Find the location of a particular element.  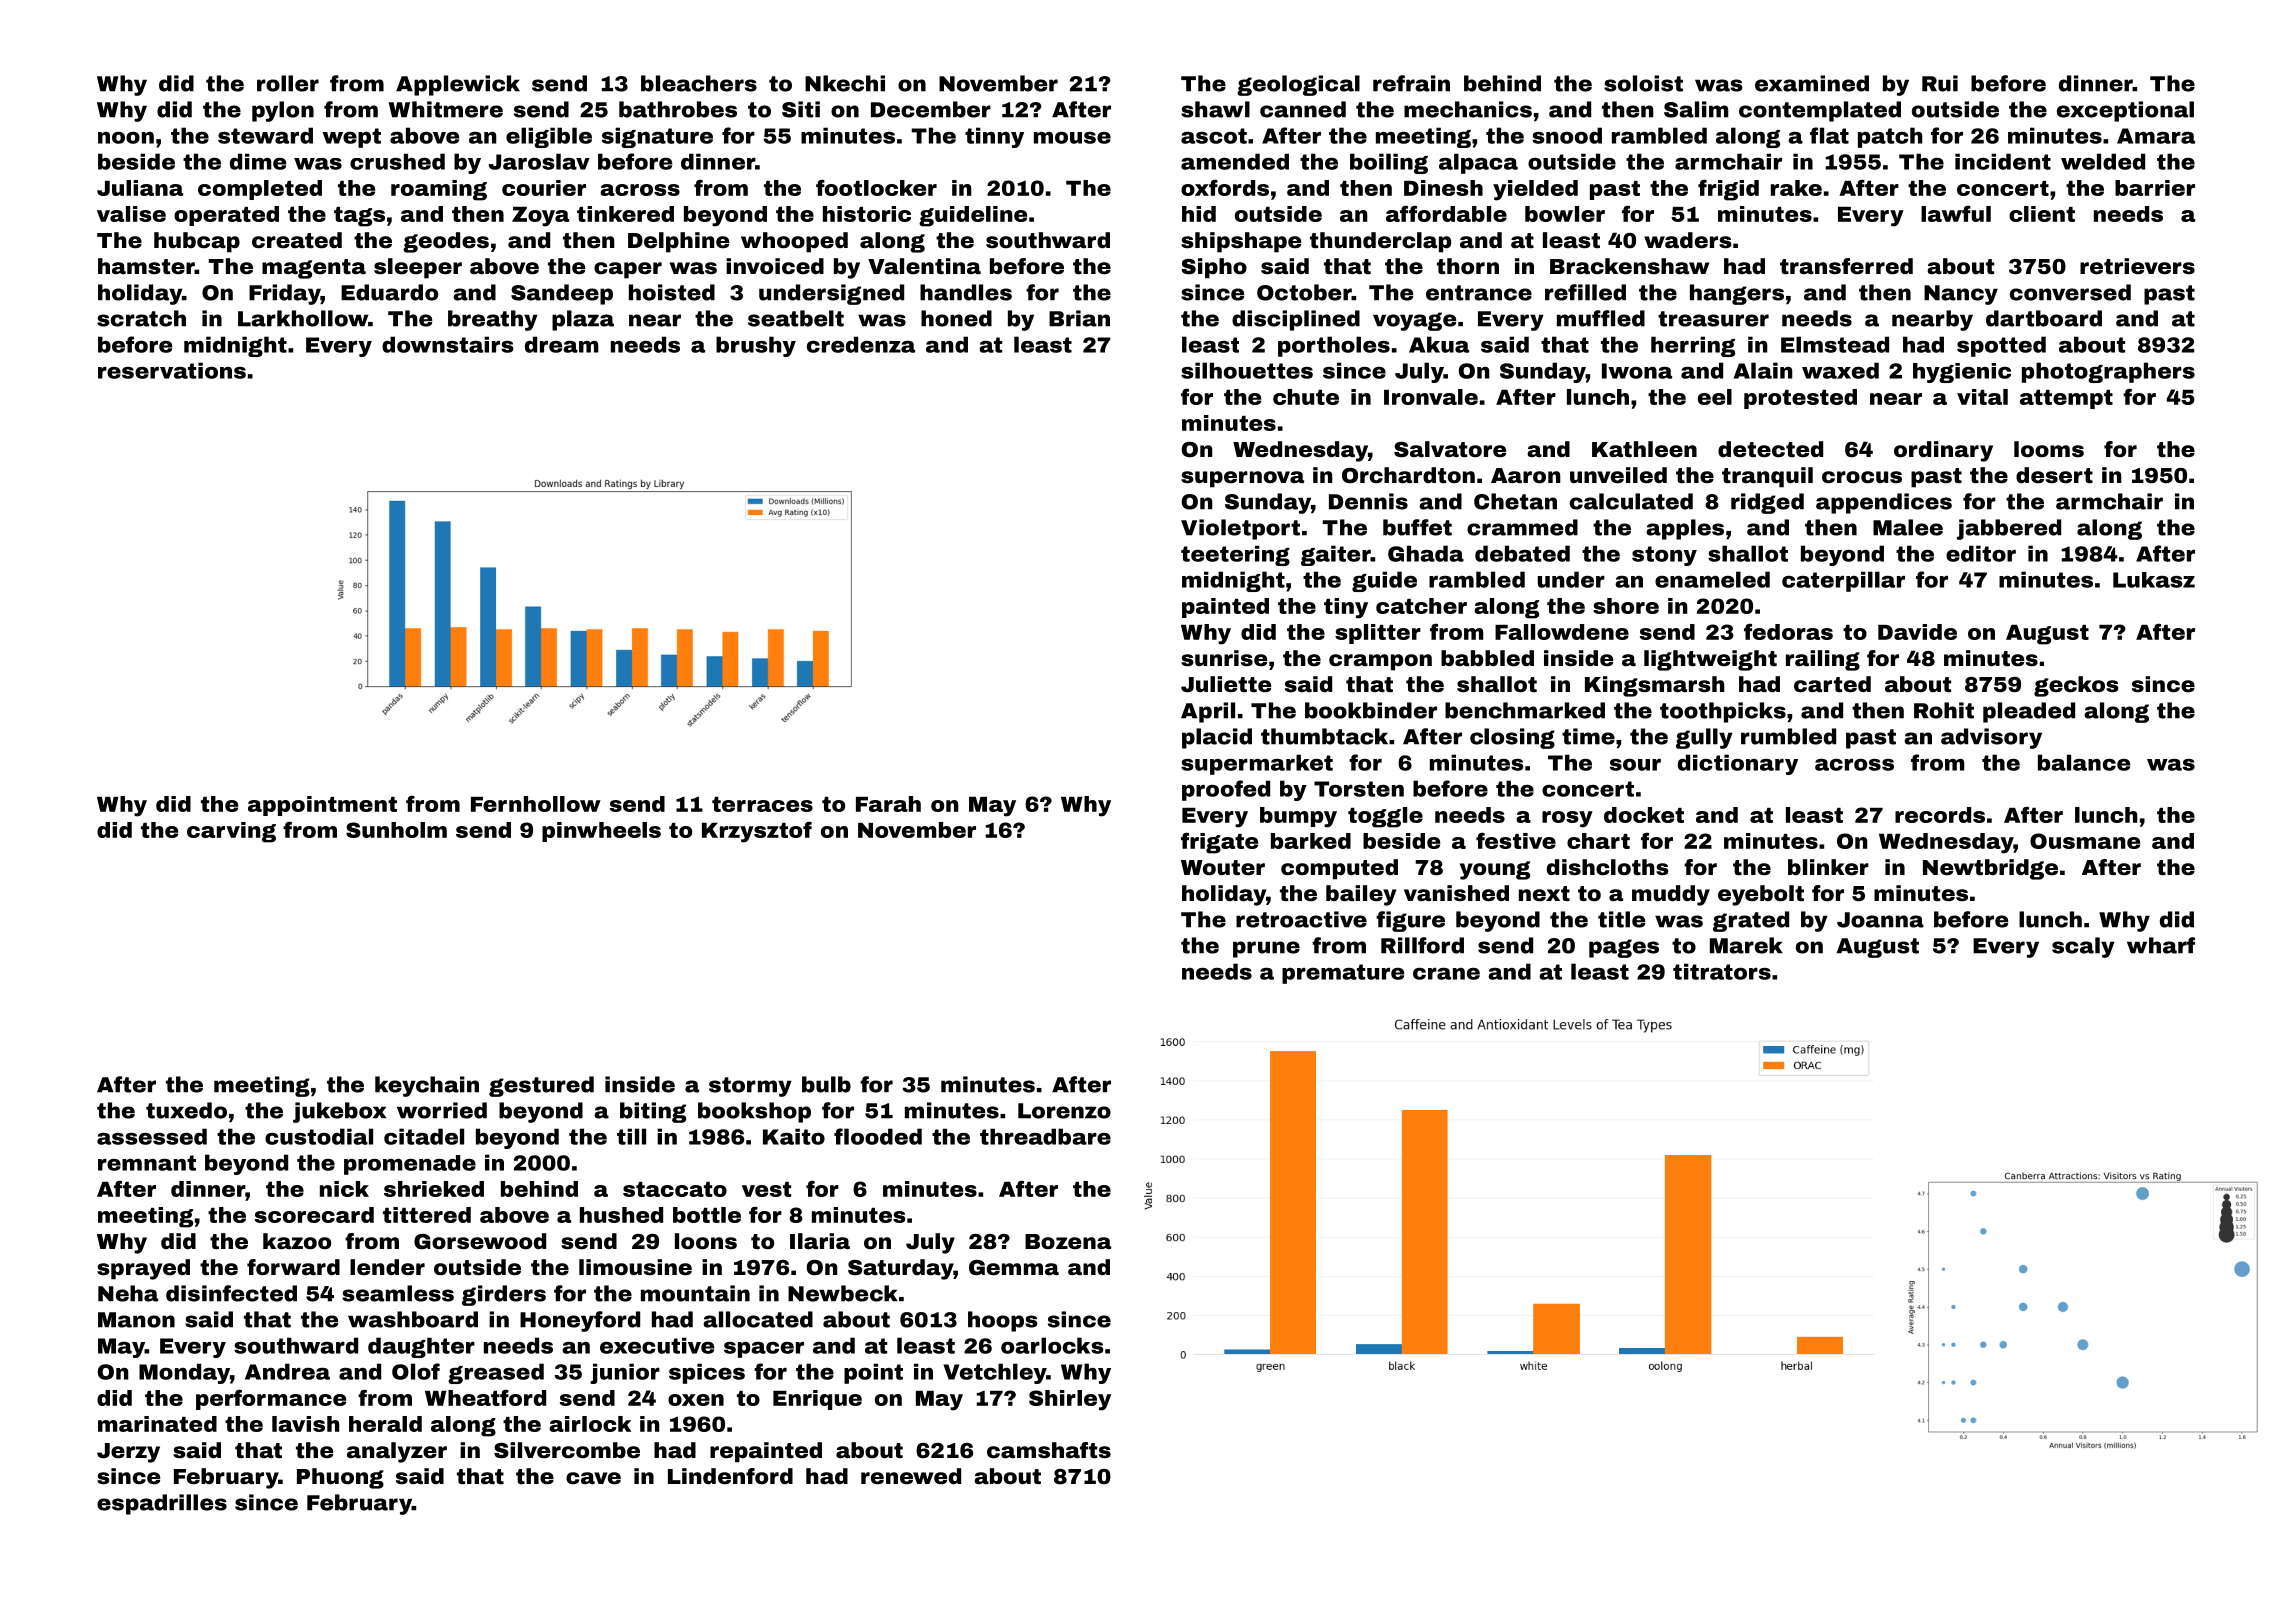

scaly is located at coordinates (2083, 947).
